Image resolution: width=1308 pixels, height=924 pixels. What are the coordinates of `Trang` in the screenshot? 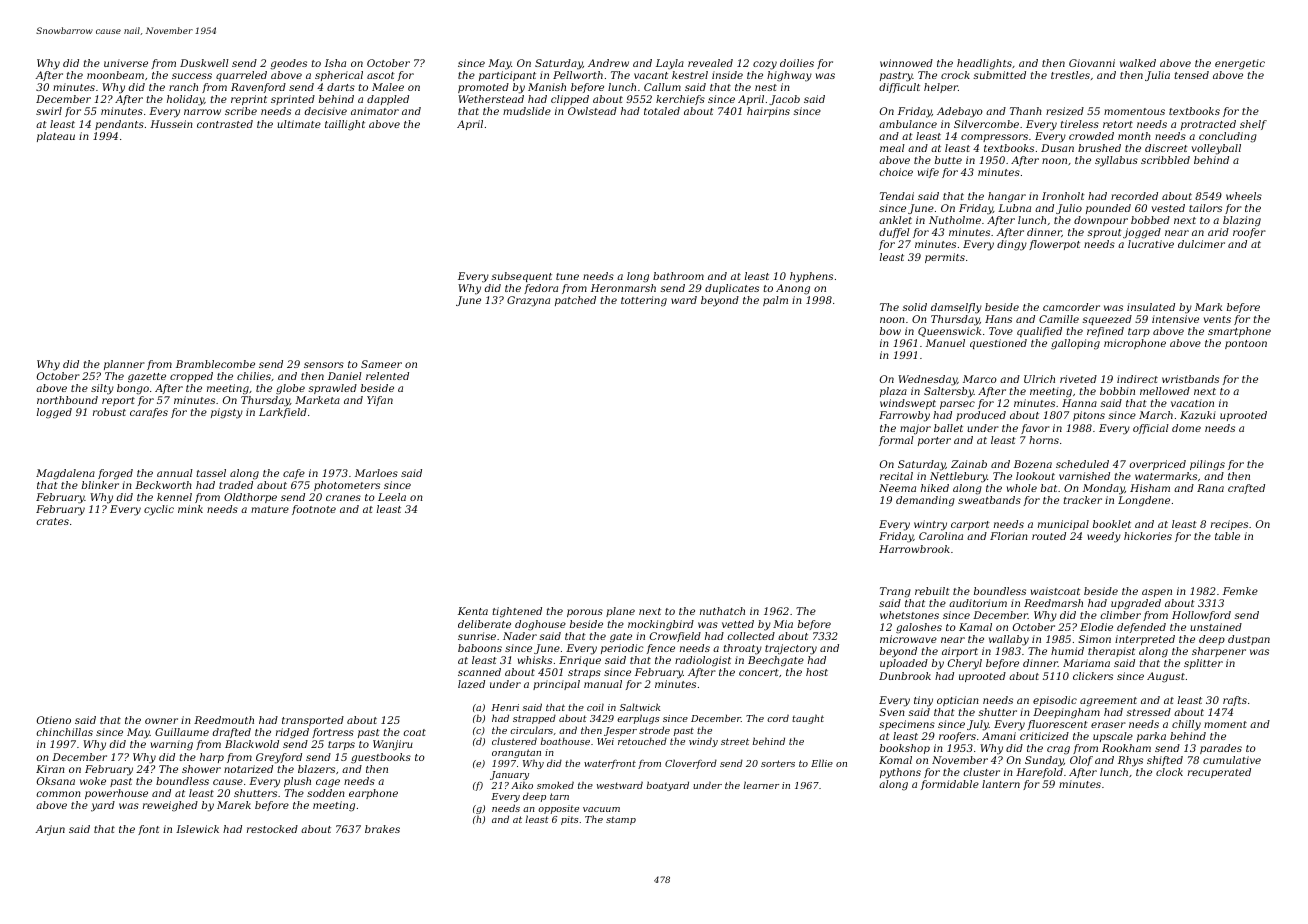 It's located at (895, 592).
